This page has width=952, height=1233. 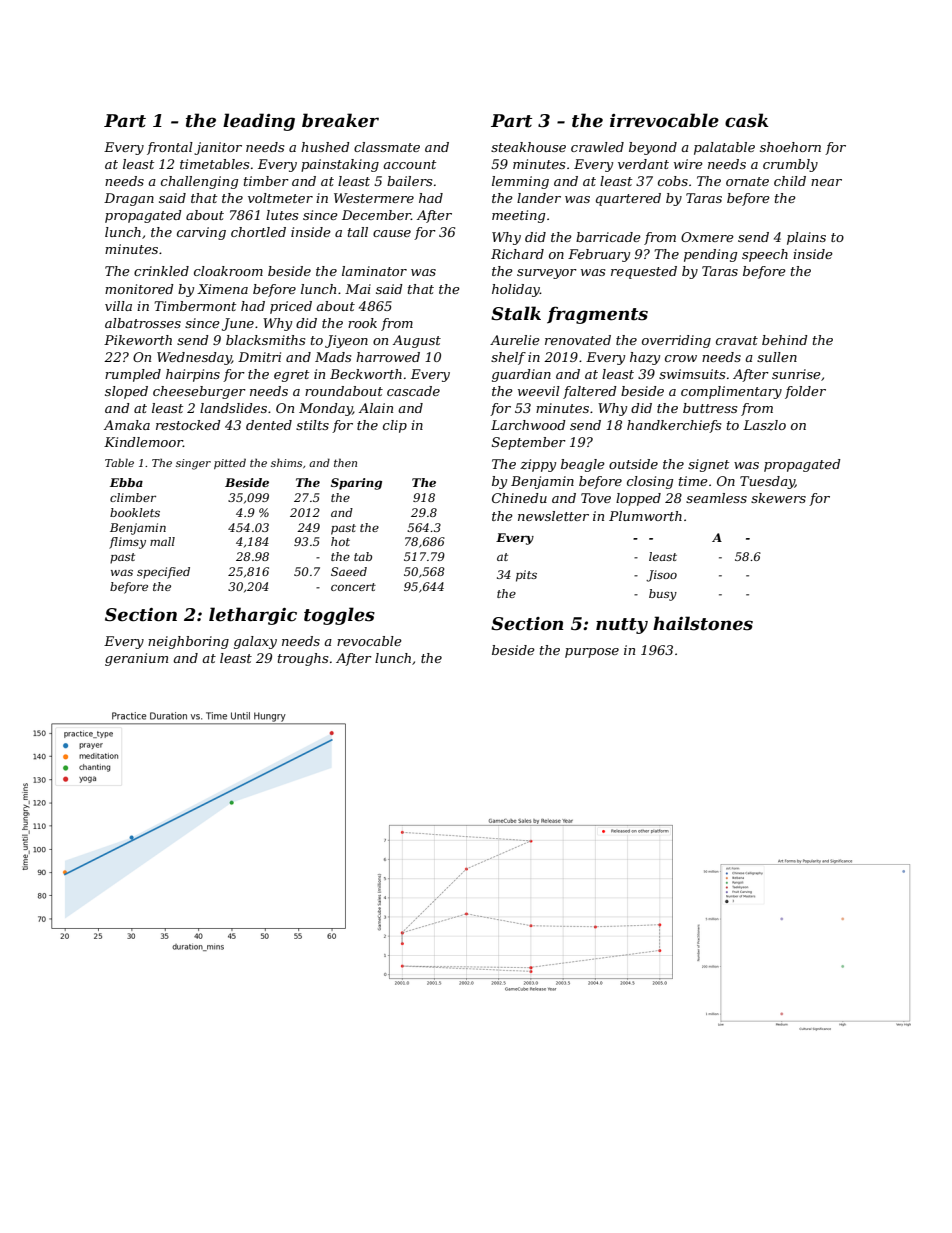 What do you see at coordinates (259, 122) in the page?
I see `leading` at bounding box center [259, 122].
